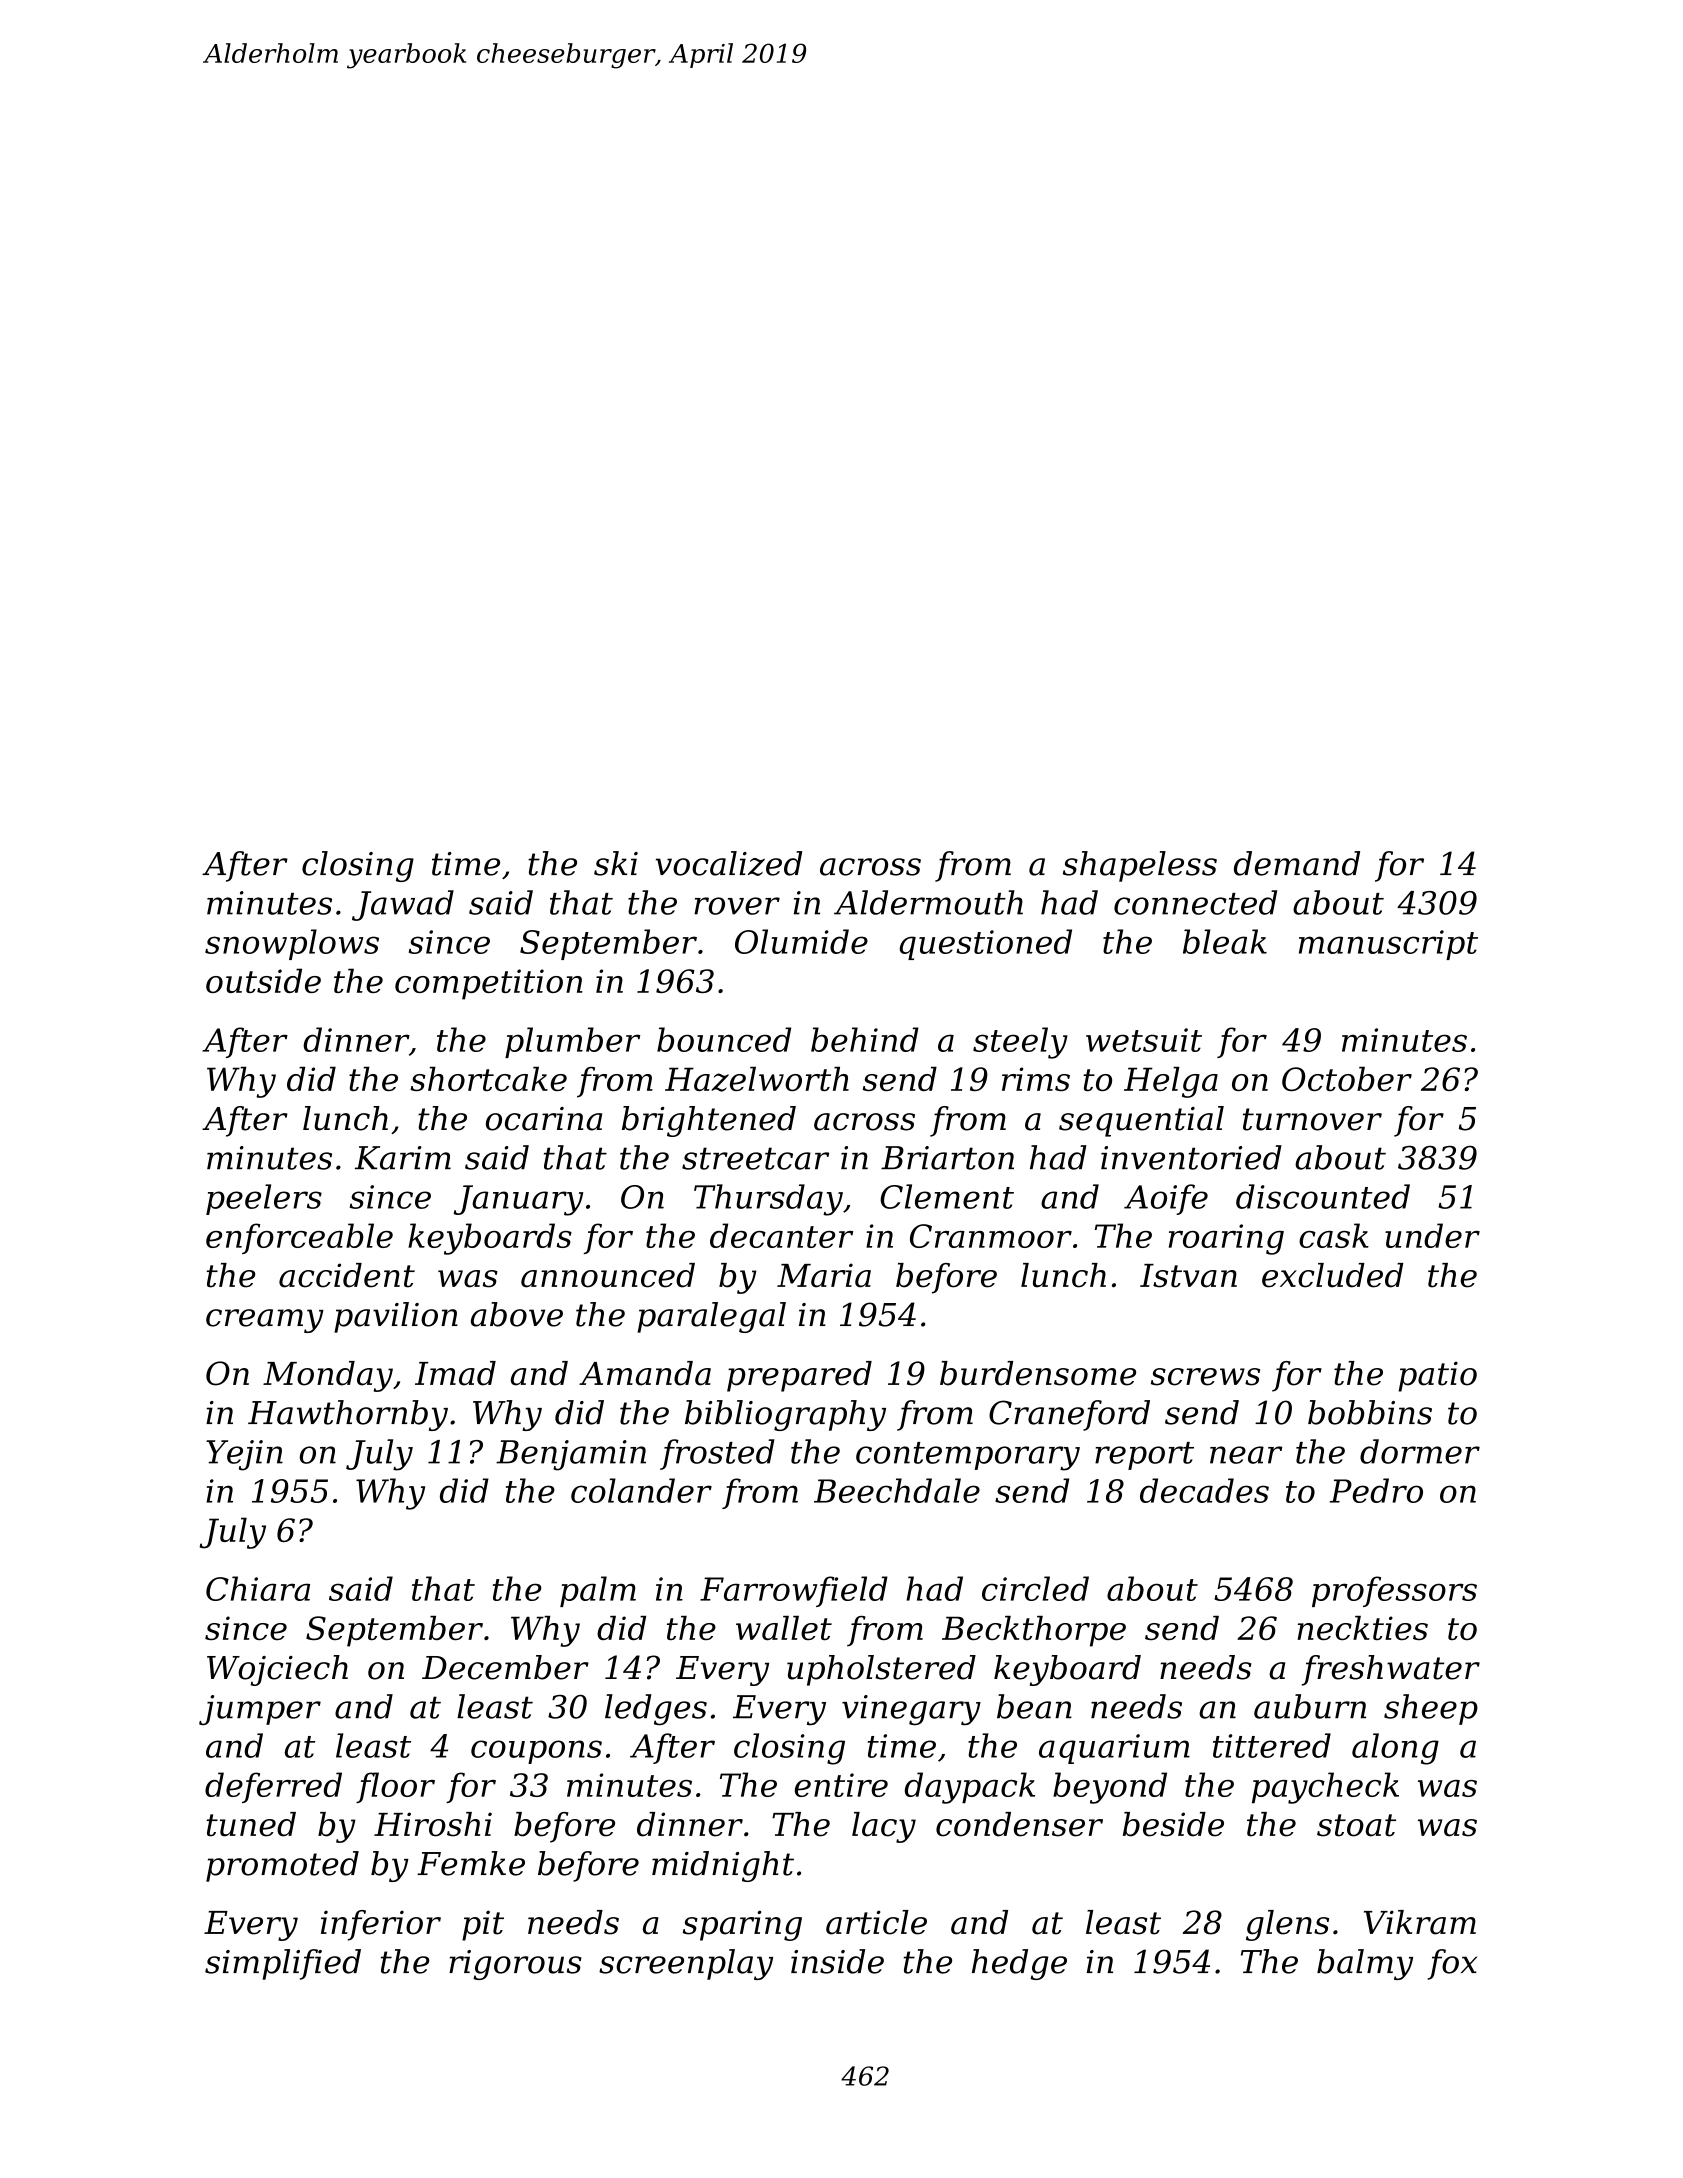  I want to click on hedge, so click(1019, 1964).
